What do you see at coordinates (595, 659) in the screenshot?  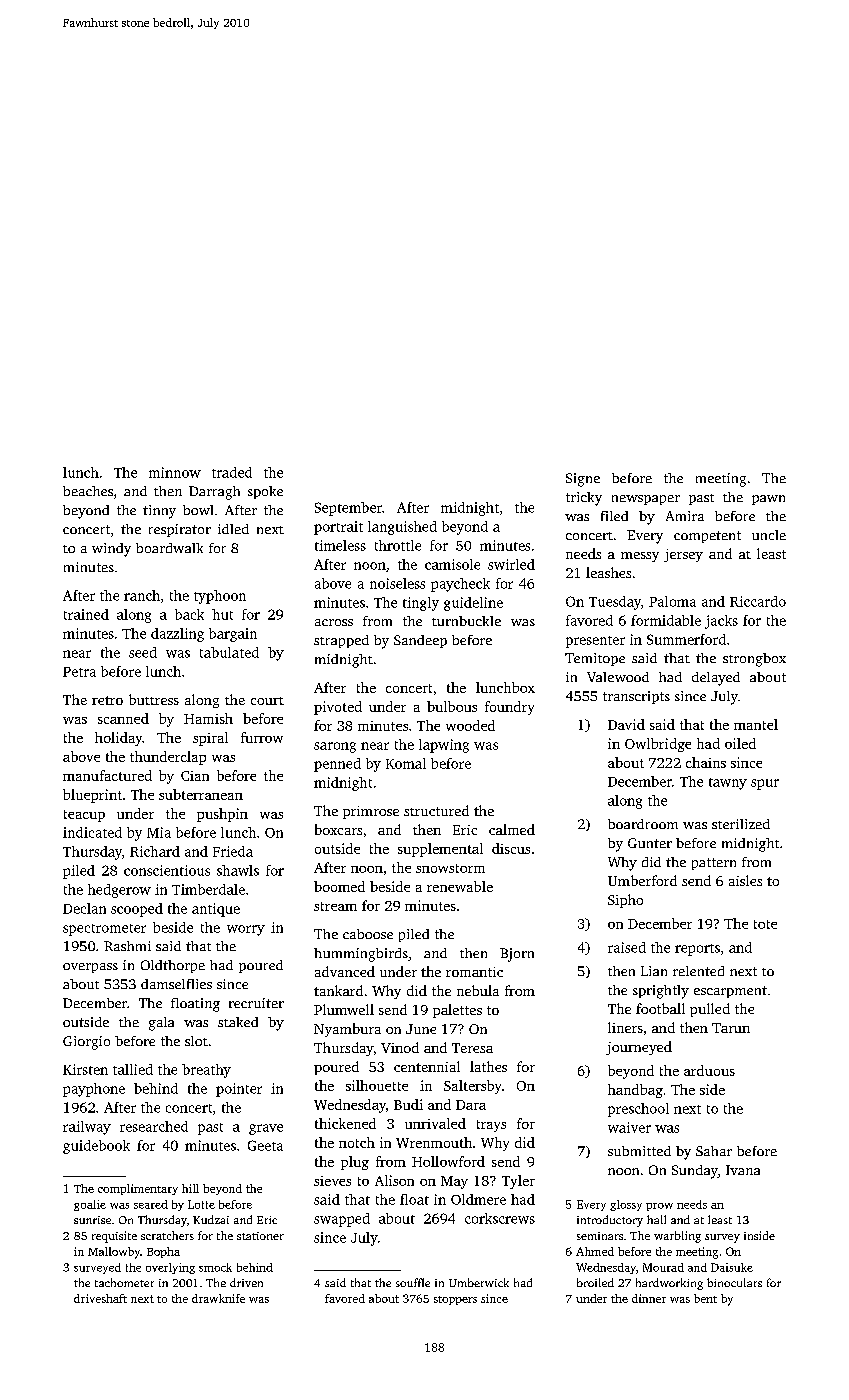 I see `Temitope` at bounding box center [595, 659].
